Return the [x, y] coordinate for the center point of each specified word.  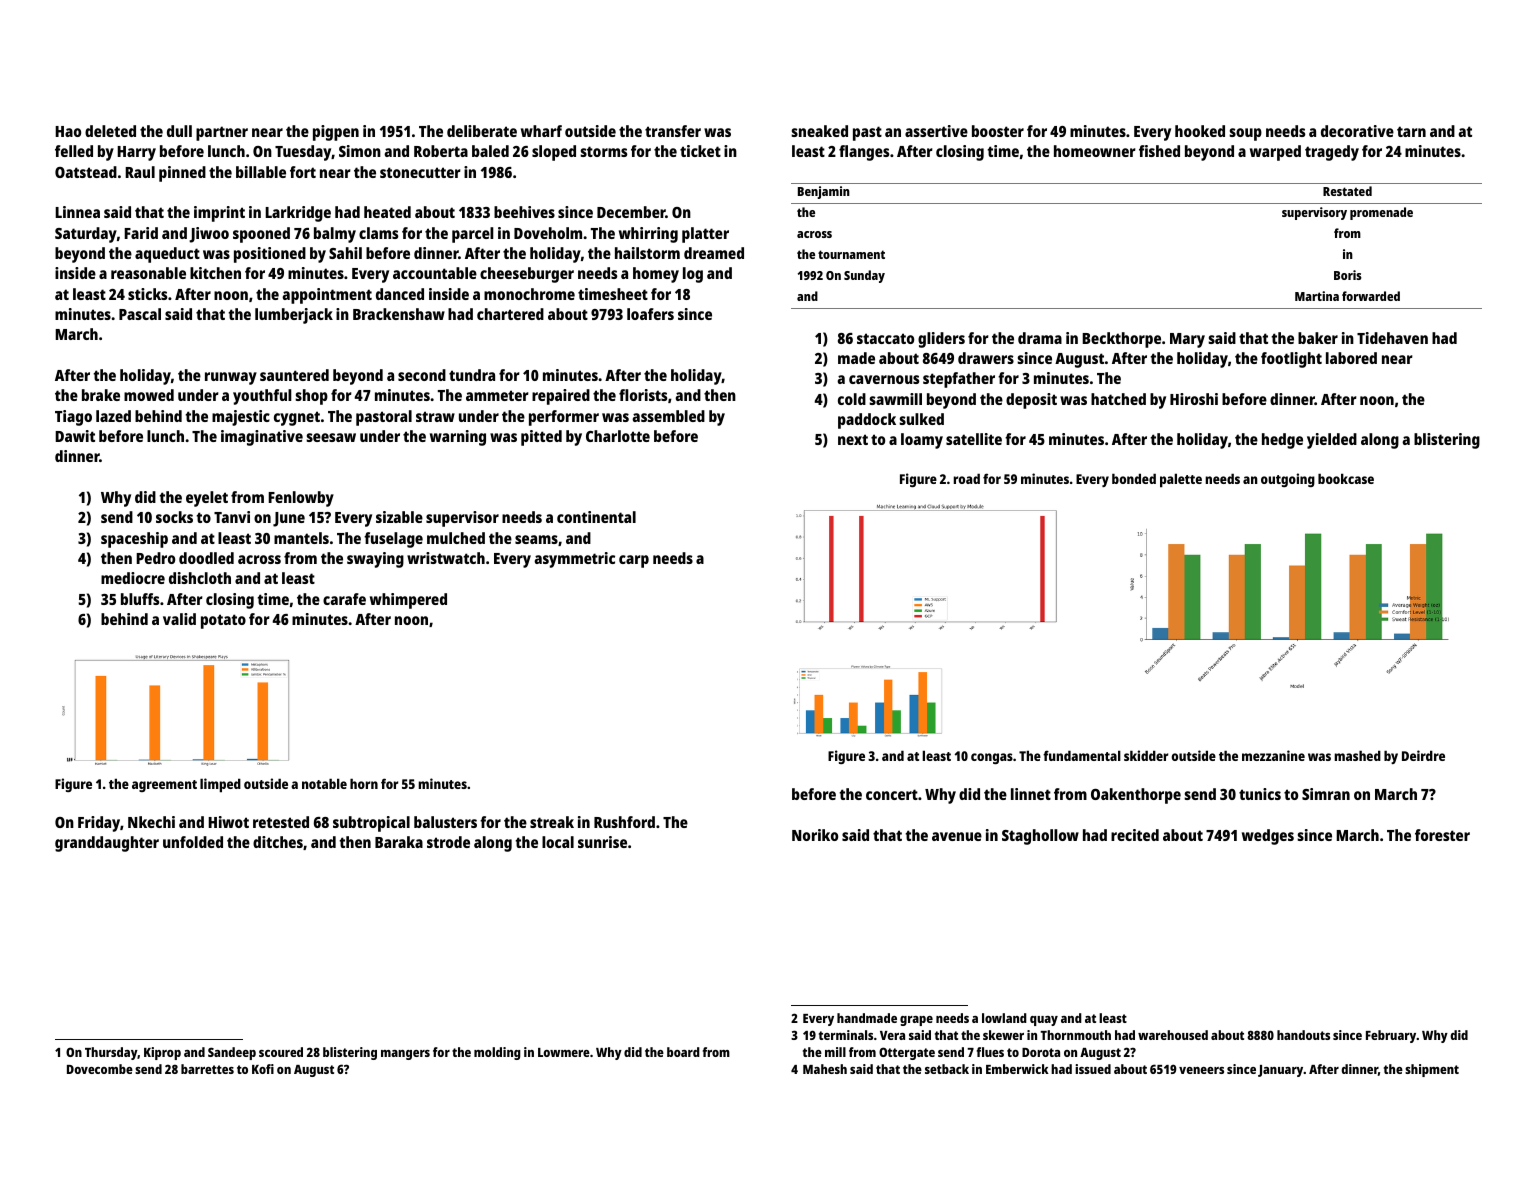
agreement [164, 786]
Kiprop [162, 1053]
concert [892, 794]
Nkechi [151, 822]
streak [552, 822]
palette [1181, 480]
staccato [885, 338]
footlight [1291, 360]
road [967, 478]
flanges [864, 153]
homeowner [1095, 151]
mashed [1357, 755]
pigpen [336, 133]
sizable [399, 517]
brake [101, 395]
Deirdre [1423, 755]
